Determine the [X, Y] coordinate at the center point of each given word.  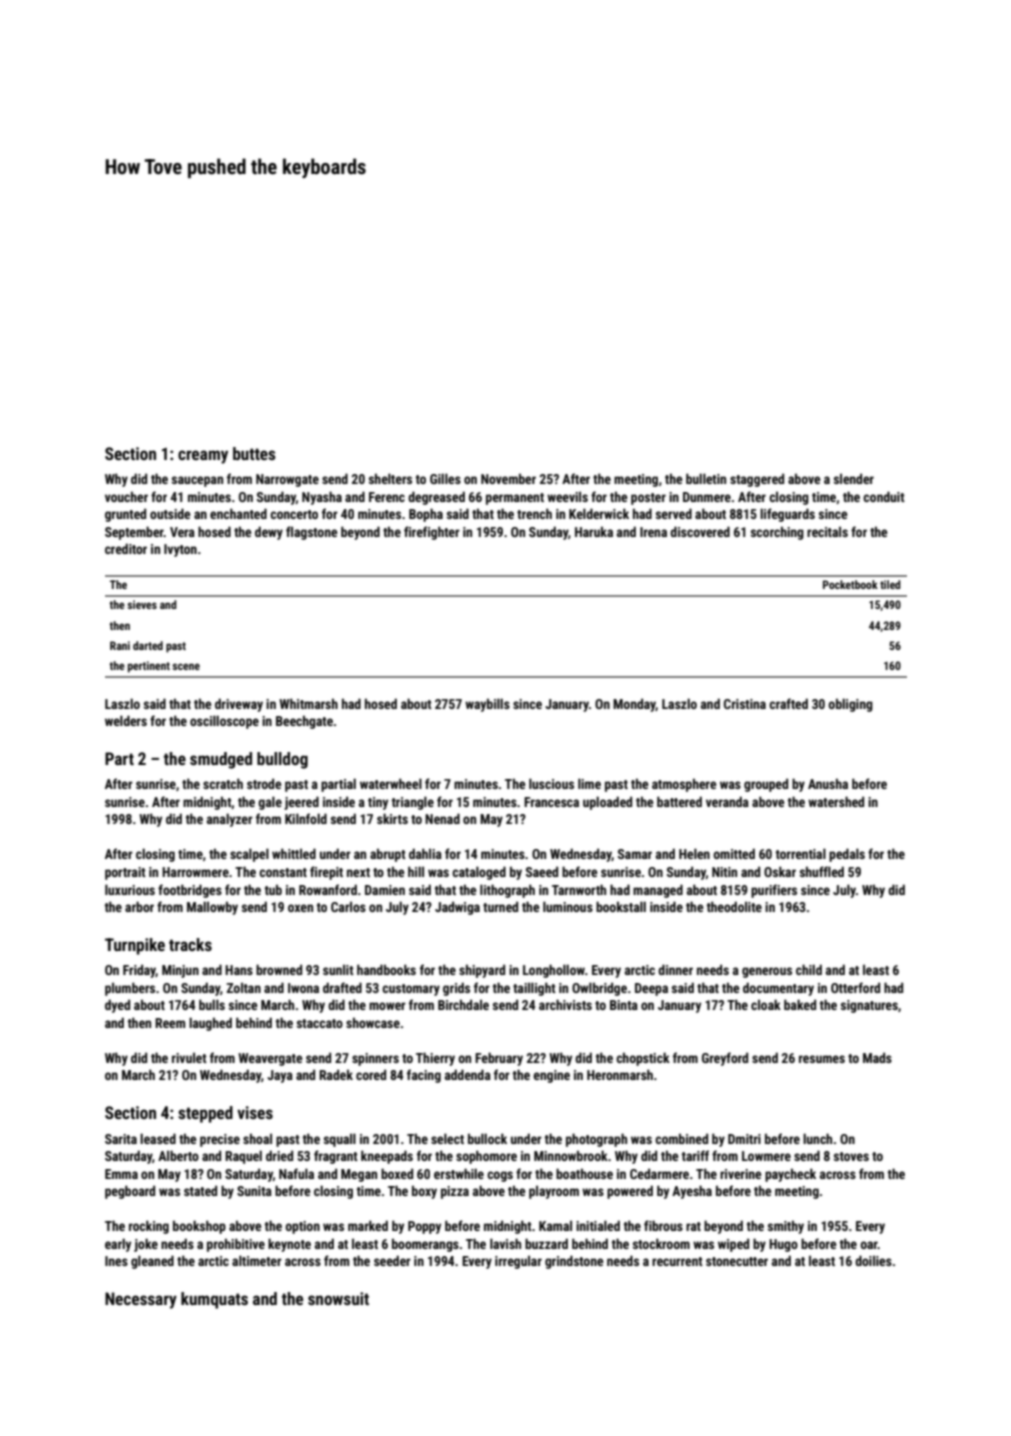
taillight [534, 989]
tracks [190, 944]
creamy [203, 457]
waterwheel [391, 783]
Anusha [828, 783]
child [809, 969]
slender [854, 478]
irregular [518, 1262]
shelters [390, 478]
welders [126, 720]
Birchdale [463, 1004]
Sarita [121, 1139]
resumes [822, 1059]
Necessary [141, 1300]
